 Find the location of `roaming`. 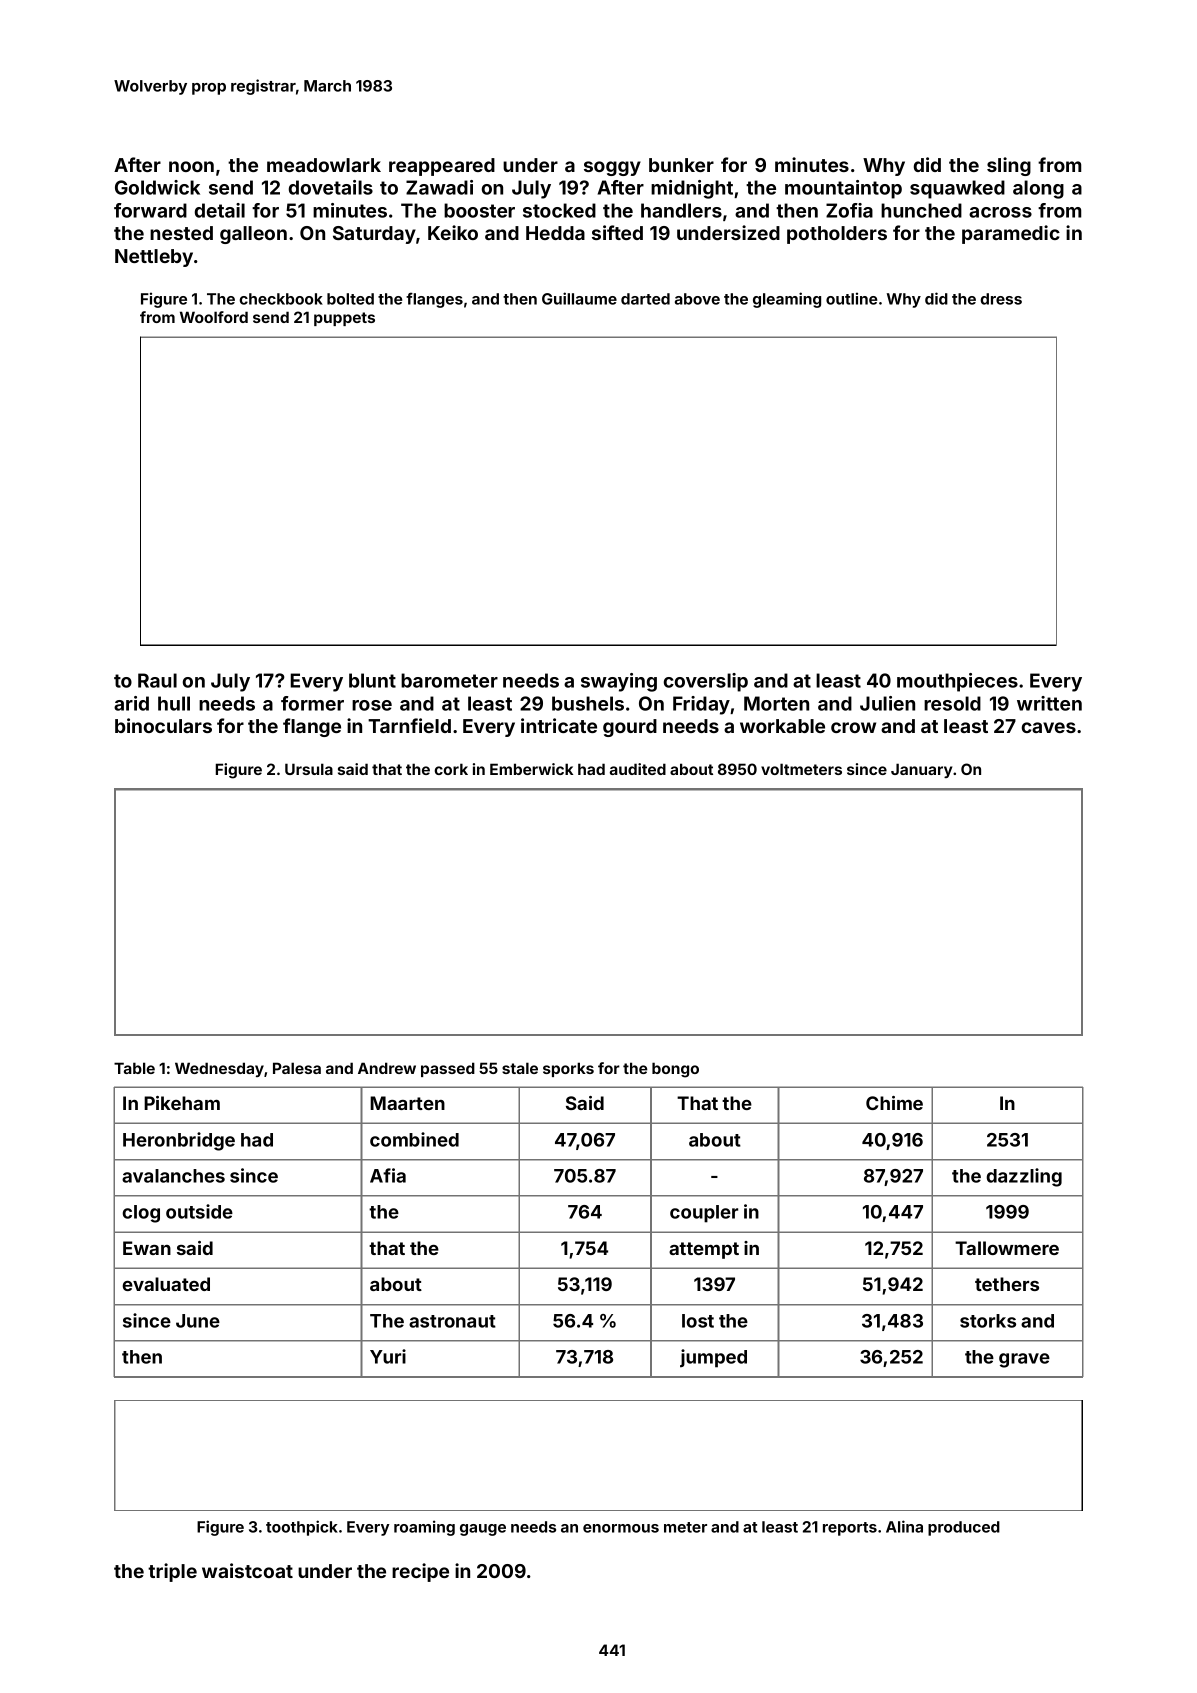

roaming is located at coordinates (424, 1528).
